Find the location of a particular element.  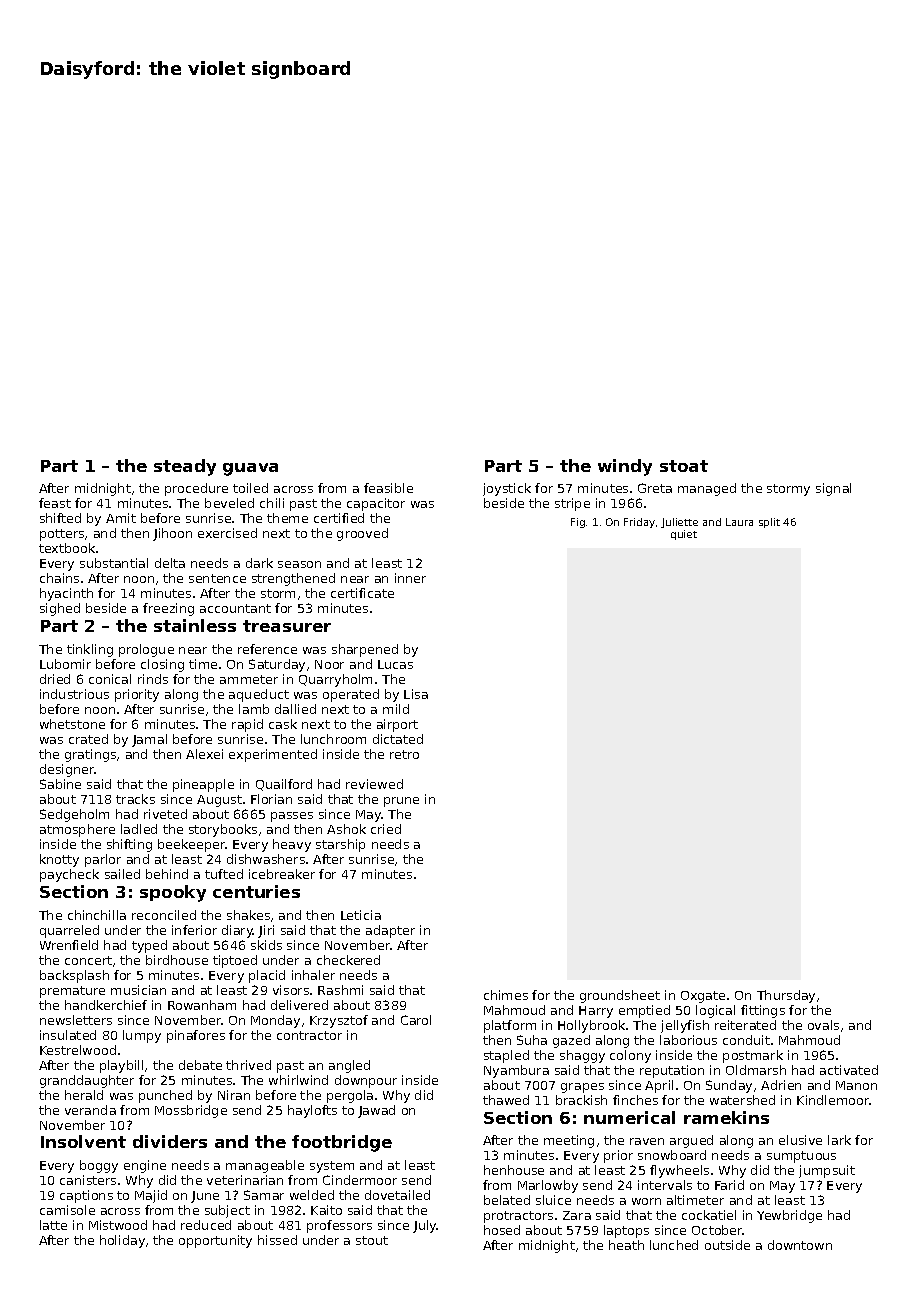

quiet is located at coordinates (684, 535).
